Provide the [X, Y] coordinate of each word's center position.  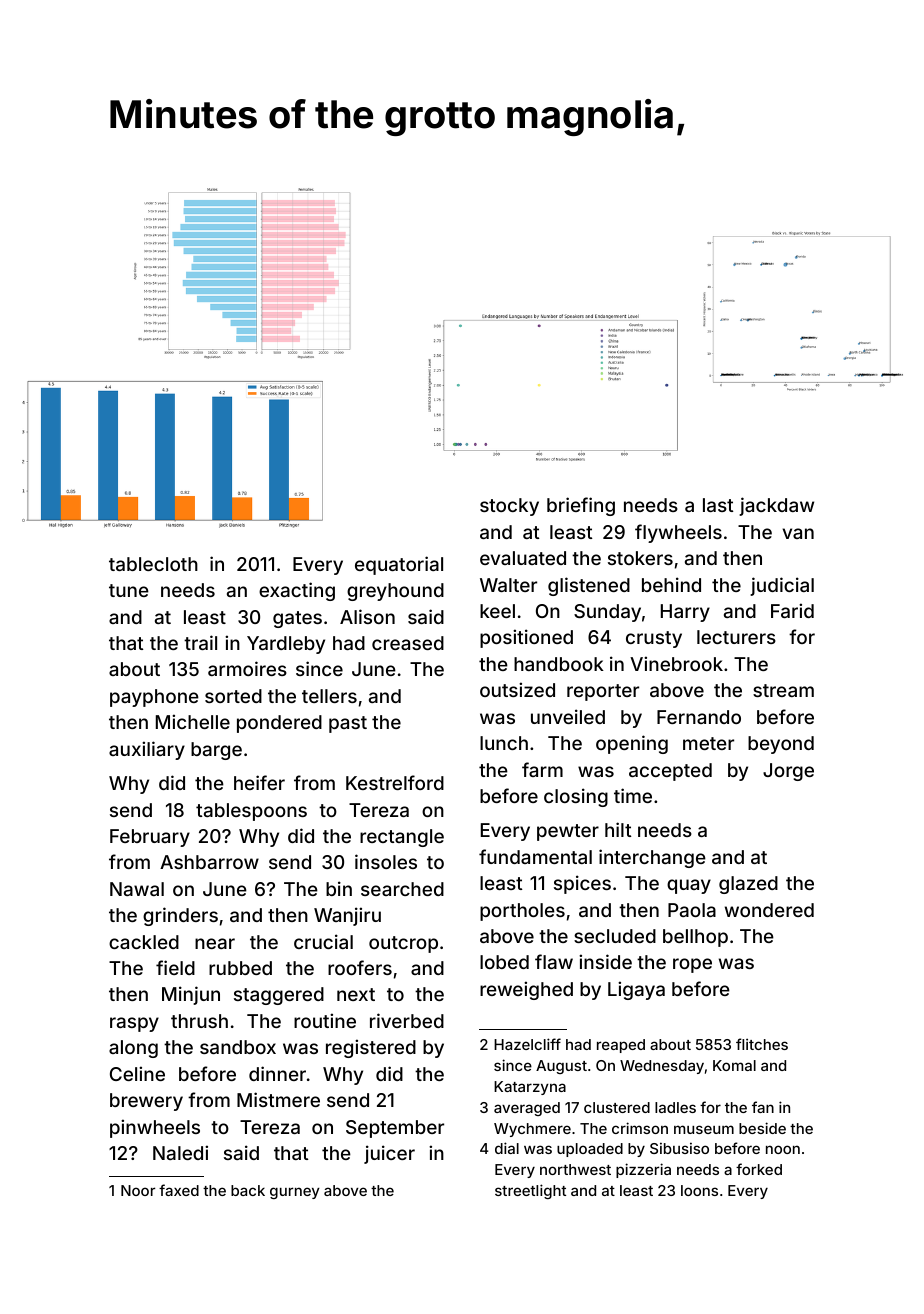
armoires [247, 668]
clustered [617, 1107]
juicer [389, 1154]
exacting [297, 591]
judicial [782, 586]
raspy [134, 1024]
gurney [295, 1193]
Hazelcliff [527, 1044]
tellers [329, 696]
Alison [367, 616]
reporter [603, 692]
